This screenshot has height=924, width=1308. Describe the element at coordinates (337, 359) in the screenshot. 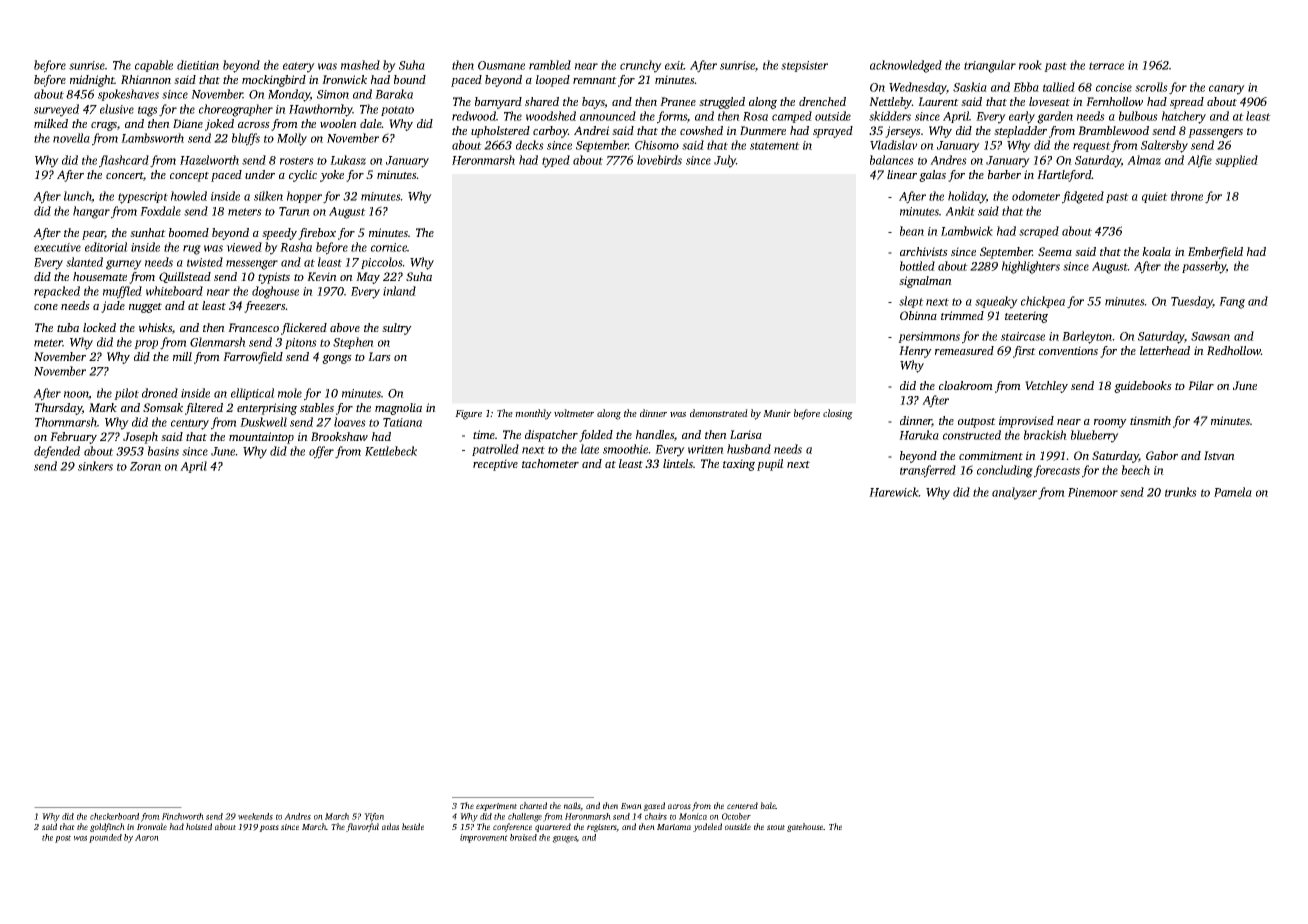

I see `gongs` at that location.
